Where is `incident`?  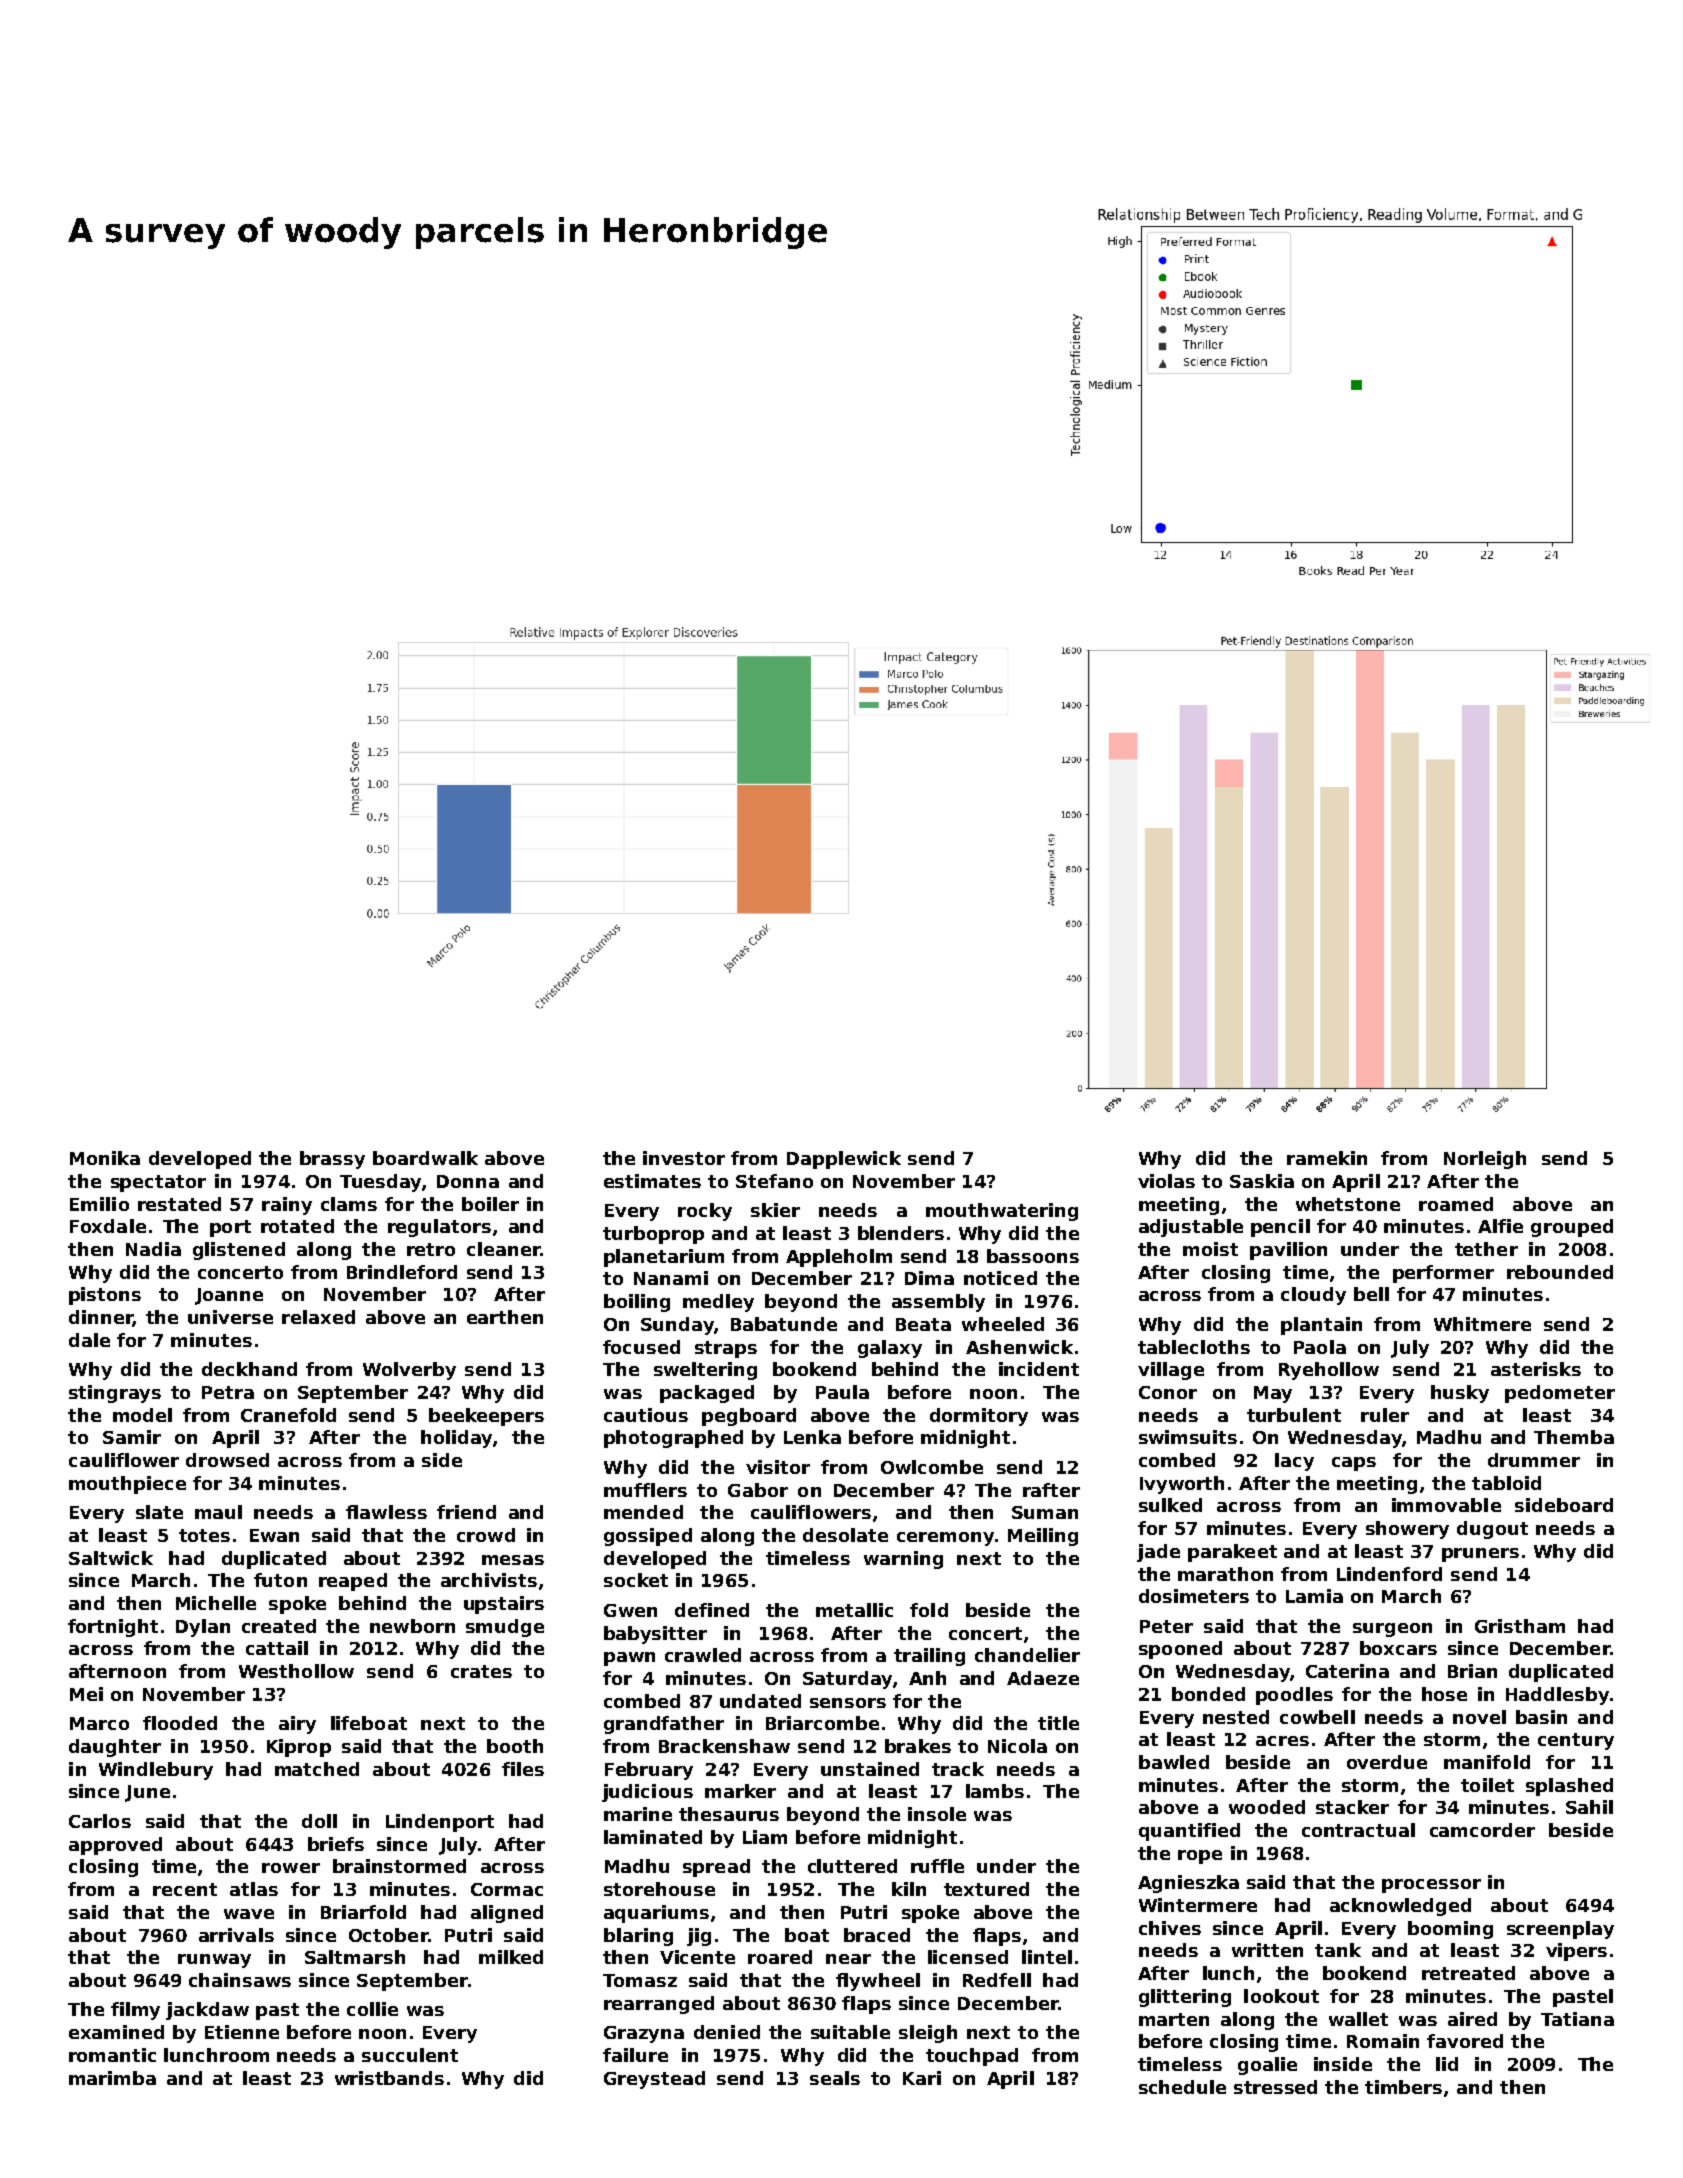 incident is located at coordinates (1039, 1369).
